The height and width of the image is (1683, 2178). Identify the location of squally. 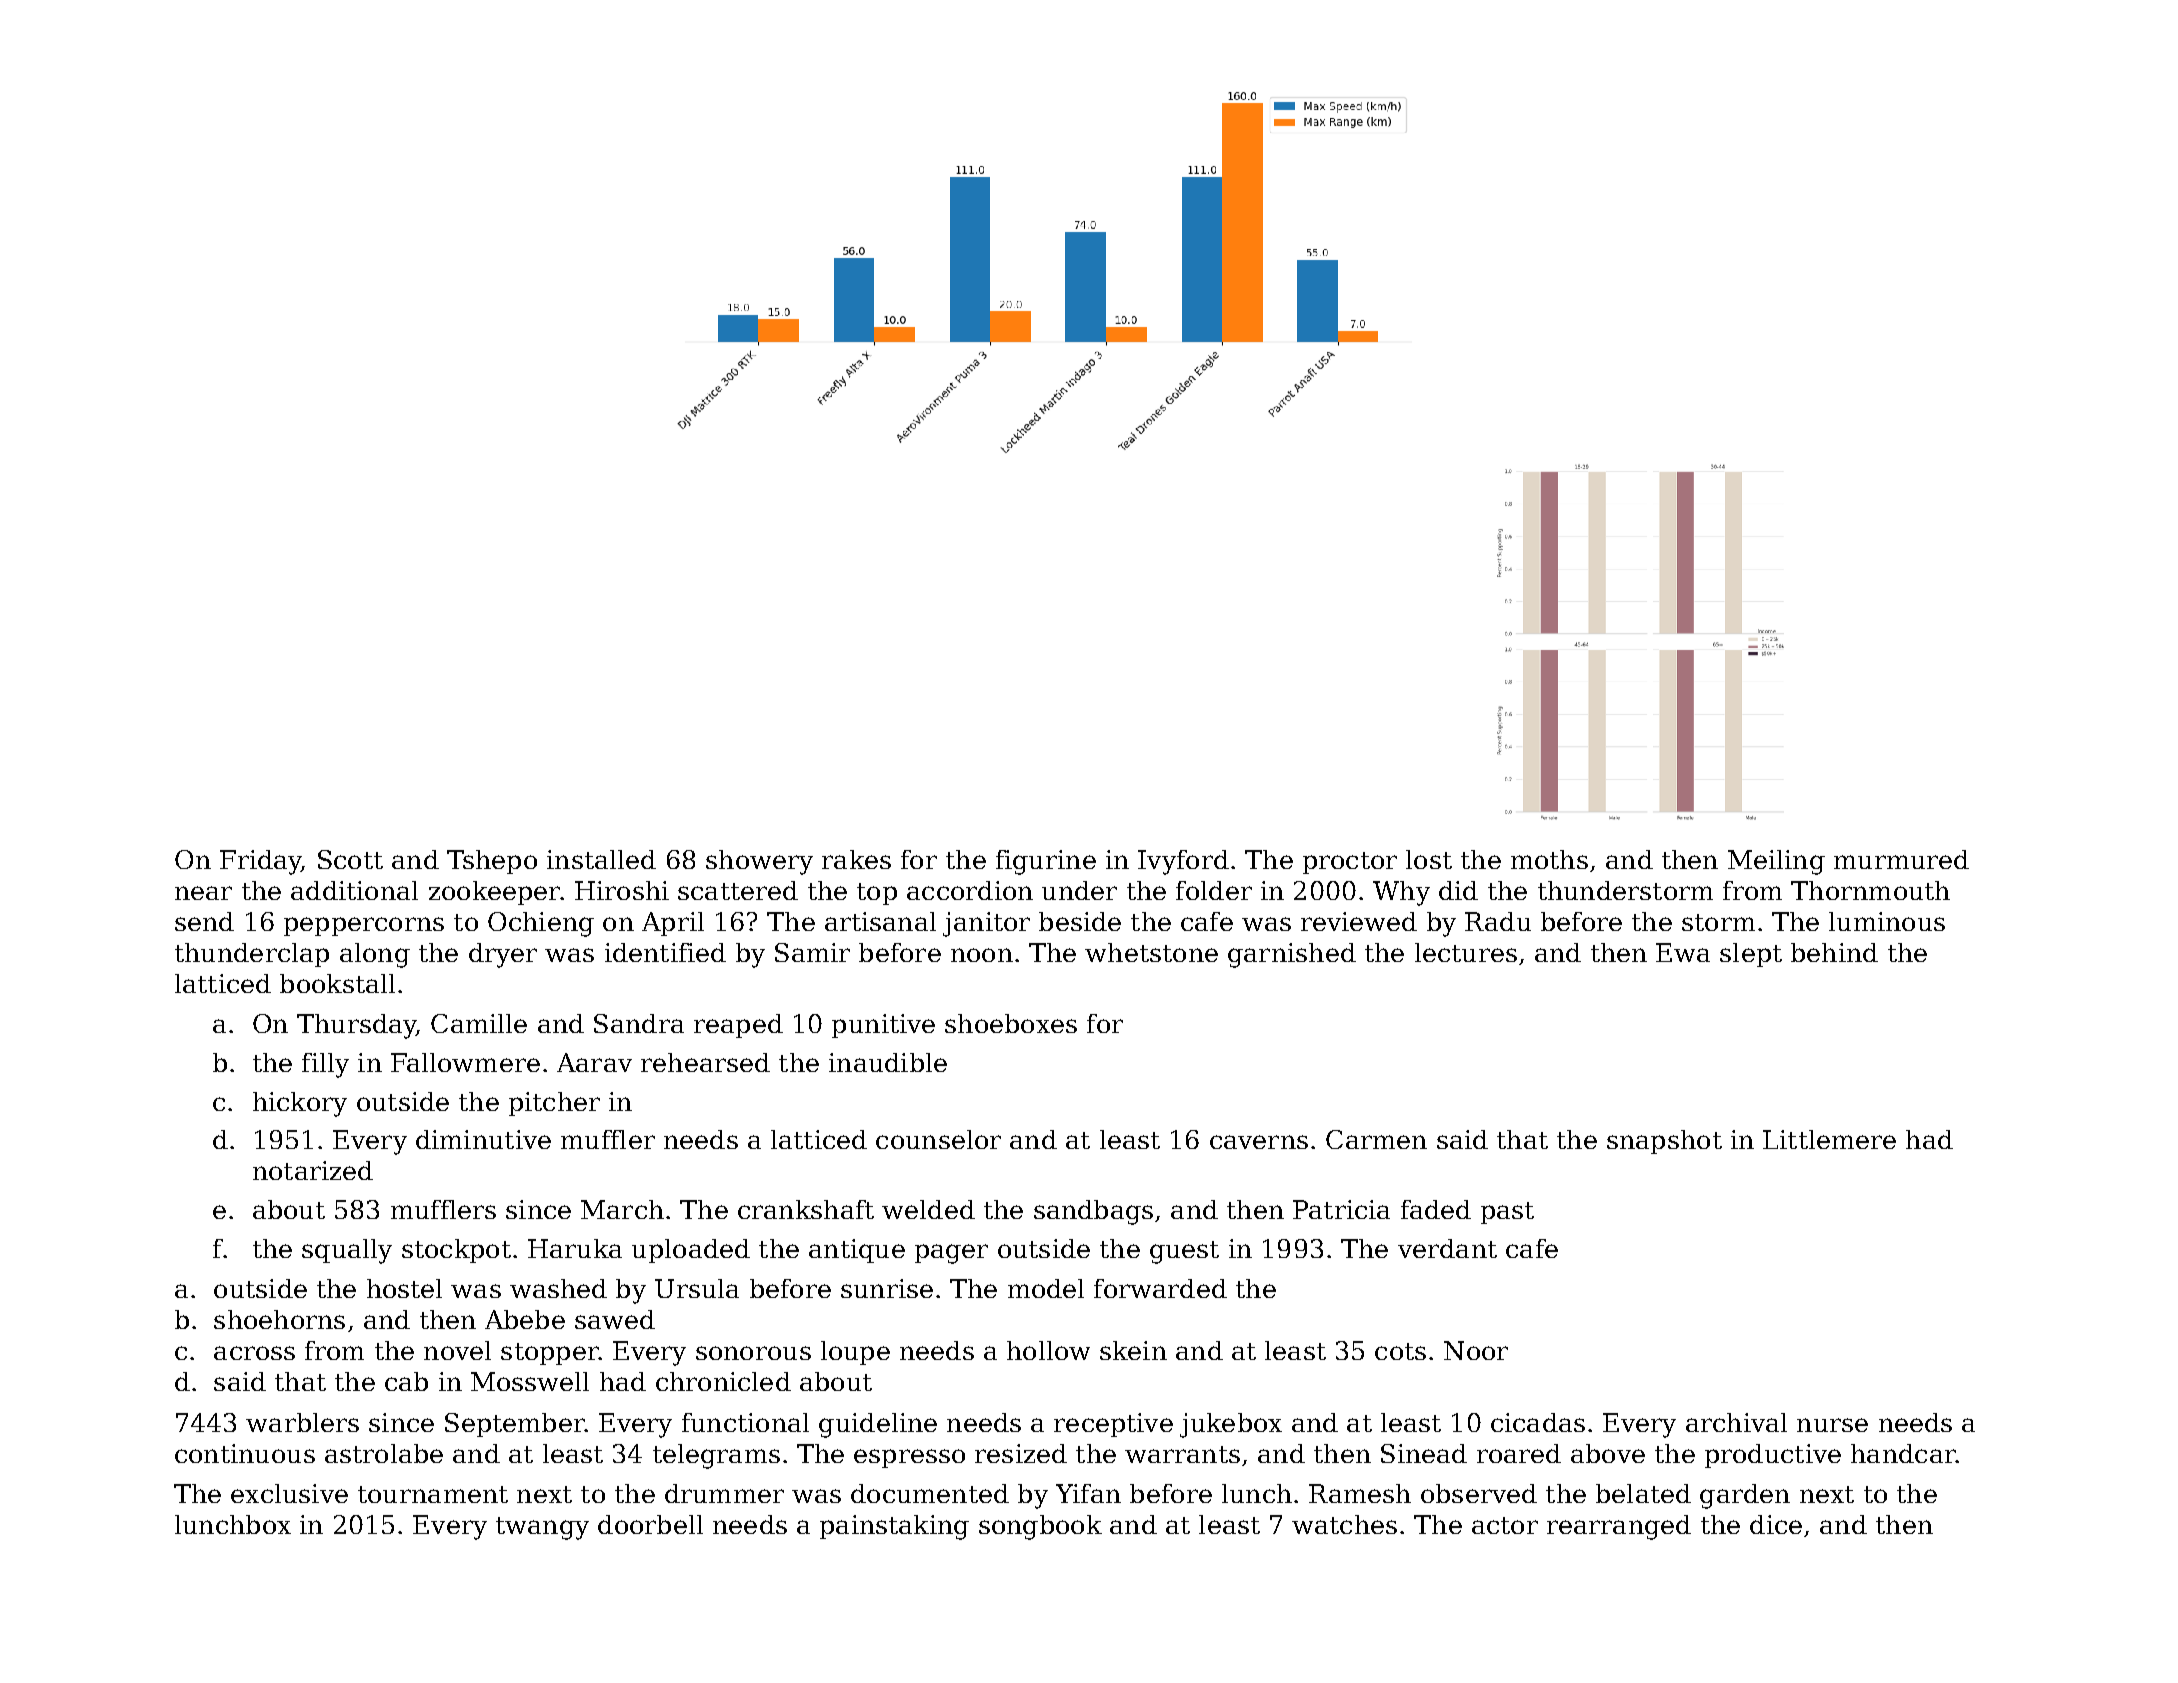
(347, 1251).
